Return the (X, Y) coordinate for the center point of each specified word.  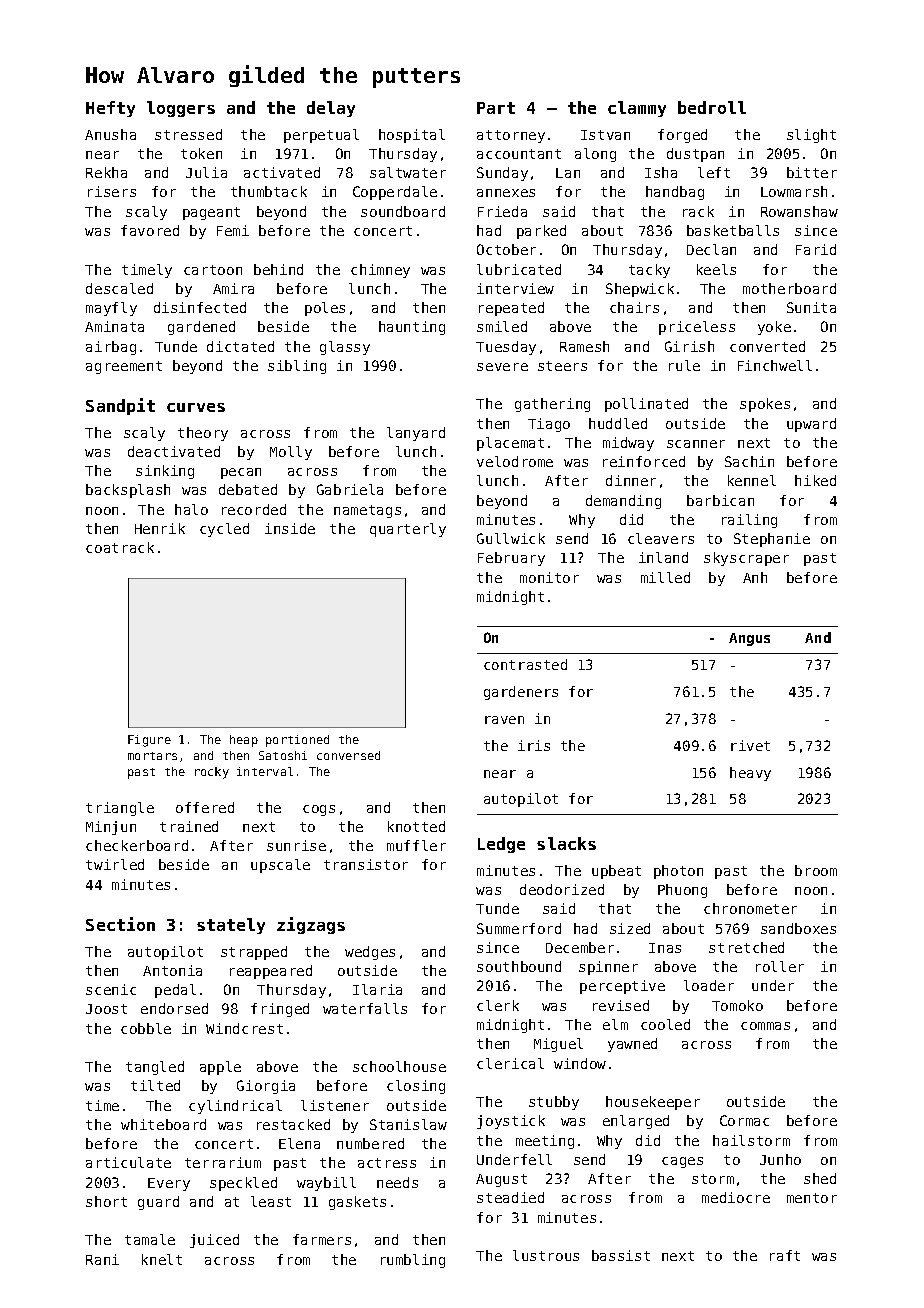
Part (496, 108)
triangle (120, 809)
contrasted (525, 664)
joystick (511, 1122)
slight (811, 136)
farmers (322, 1239)
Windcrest (244, 1028)
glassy (345, 348)
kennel (752, 480)
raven (504, 720)
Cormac (744, 1120)
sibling (297, 367)
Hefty (110, 109)
